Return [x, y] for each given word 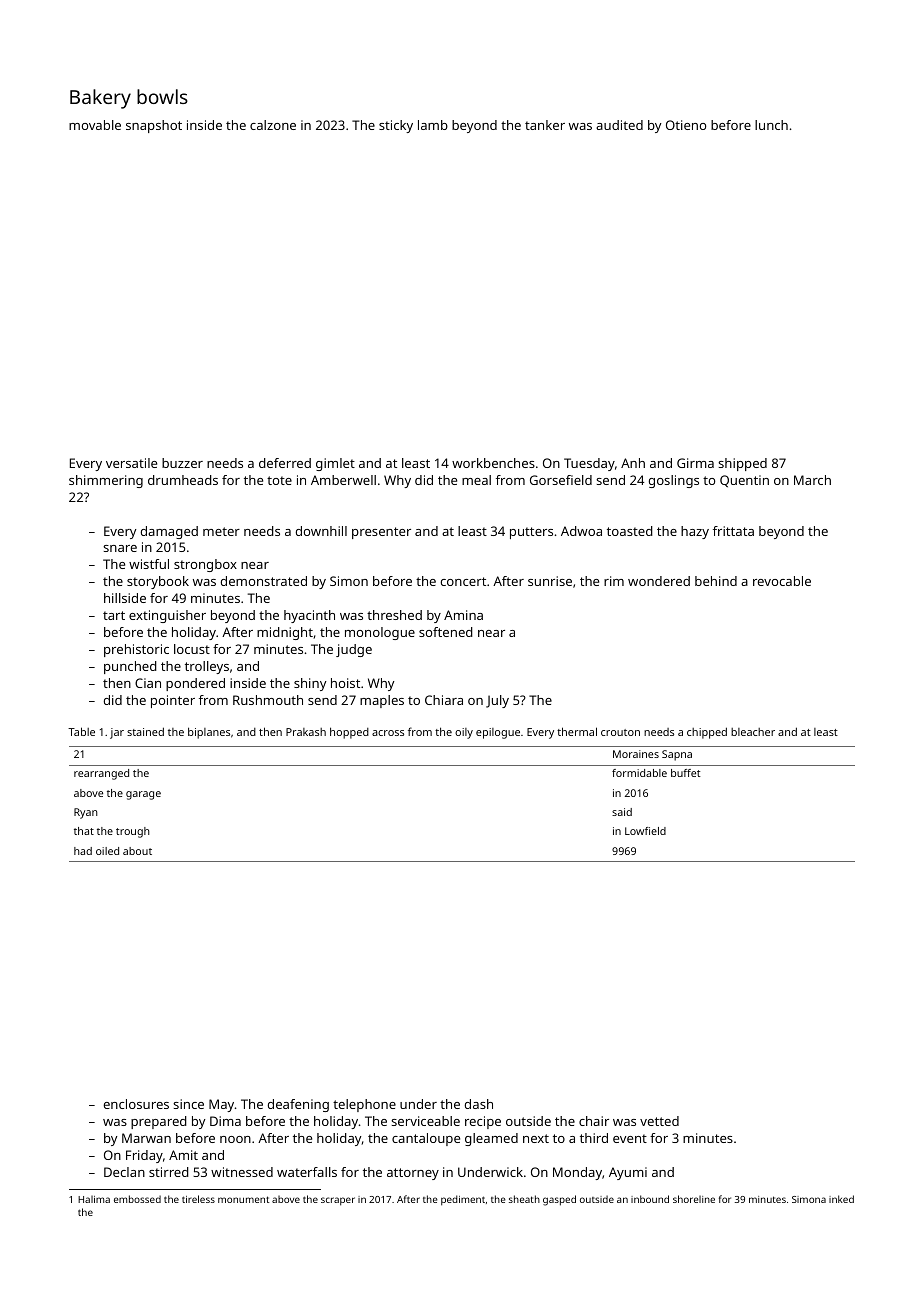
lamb [433, 125]
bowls [162, 96]
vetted [659, 1121]
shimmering [106, 481]
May [221, 1105]
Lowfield [645, 831]
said [622, 812]
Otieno [686, 125]
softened [446, 632]
